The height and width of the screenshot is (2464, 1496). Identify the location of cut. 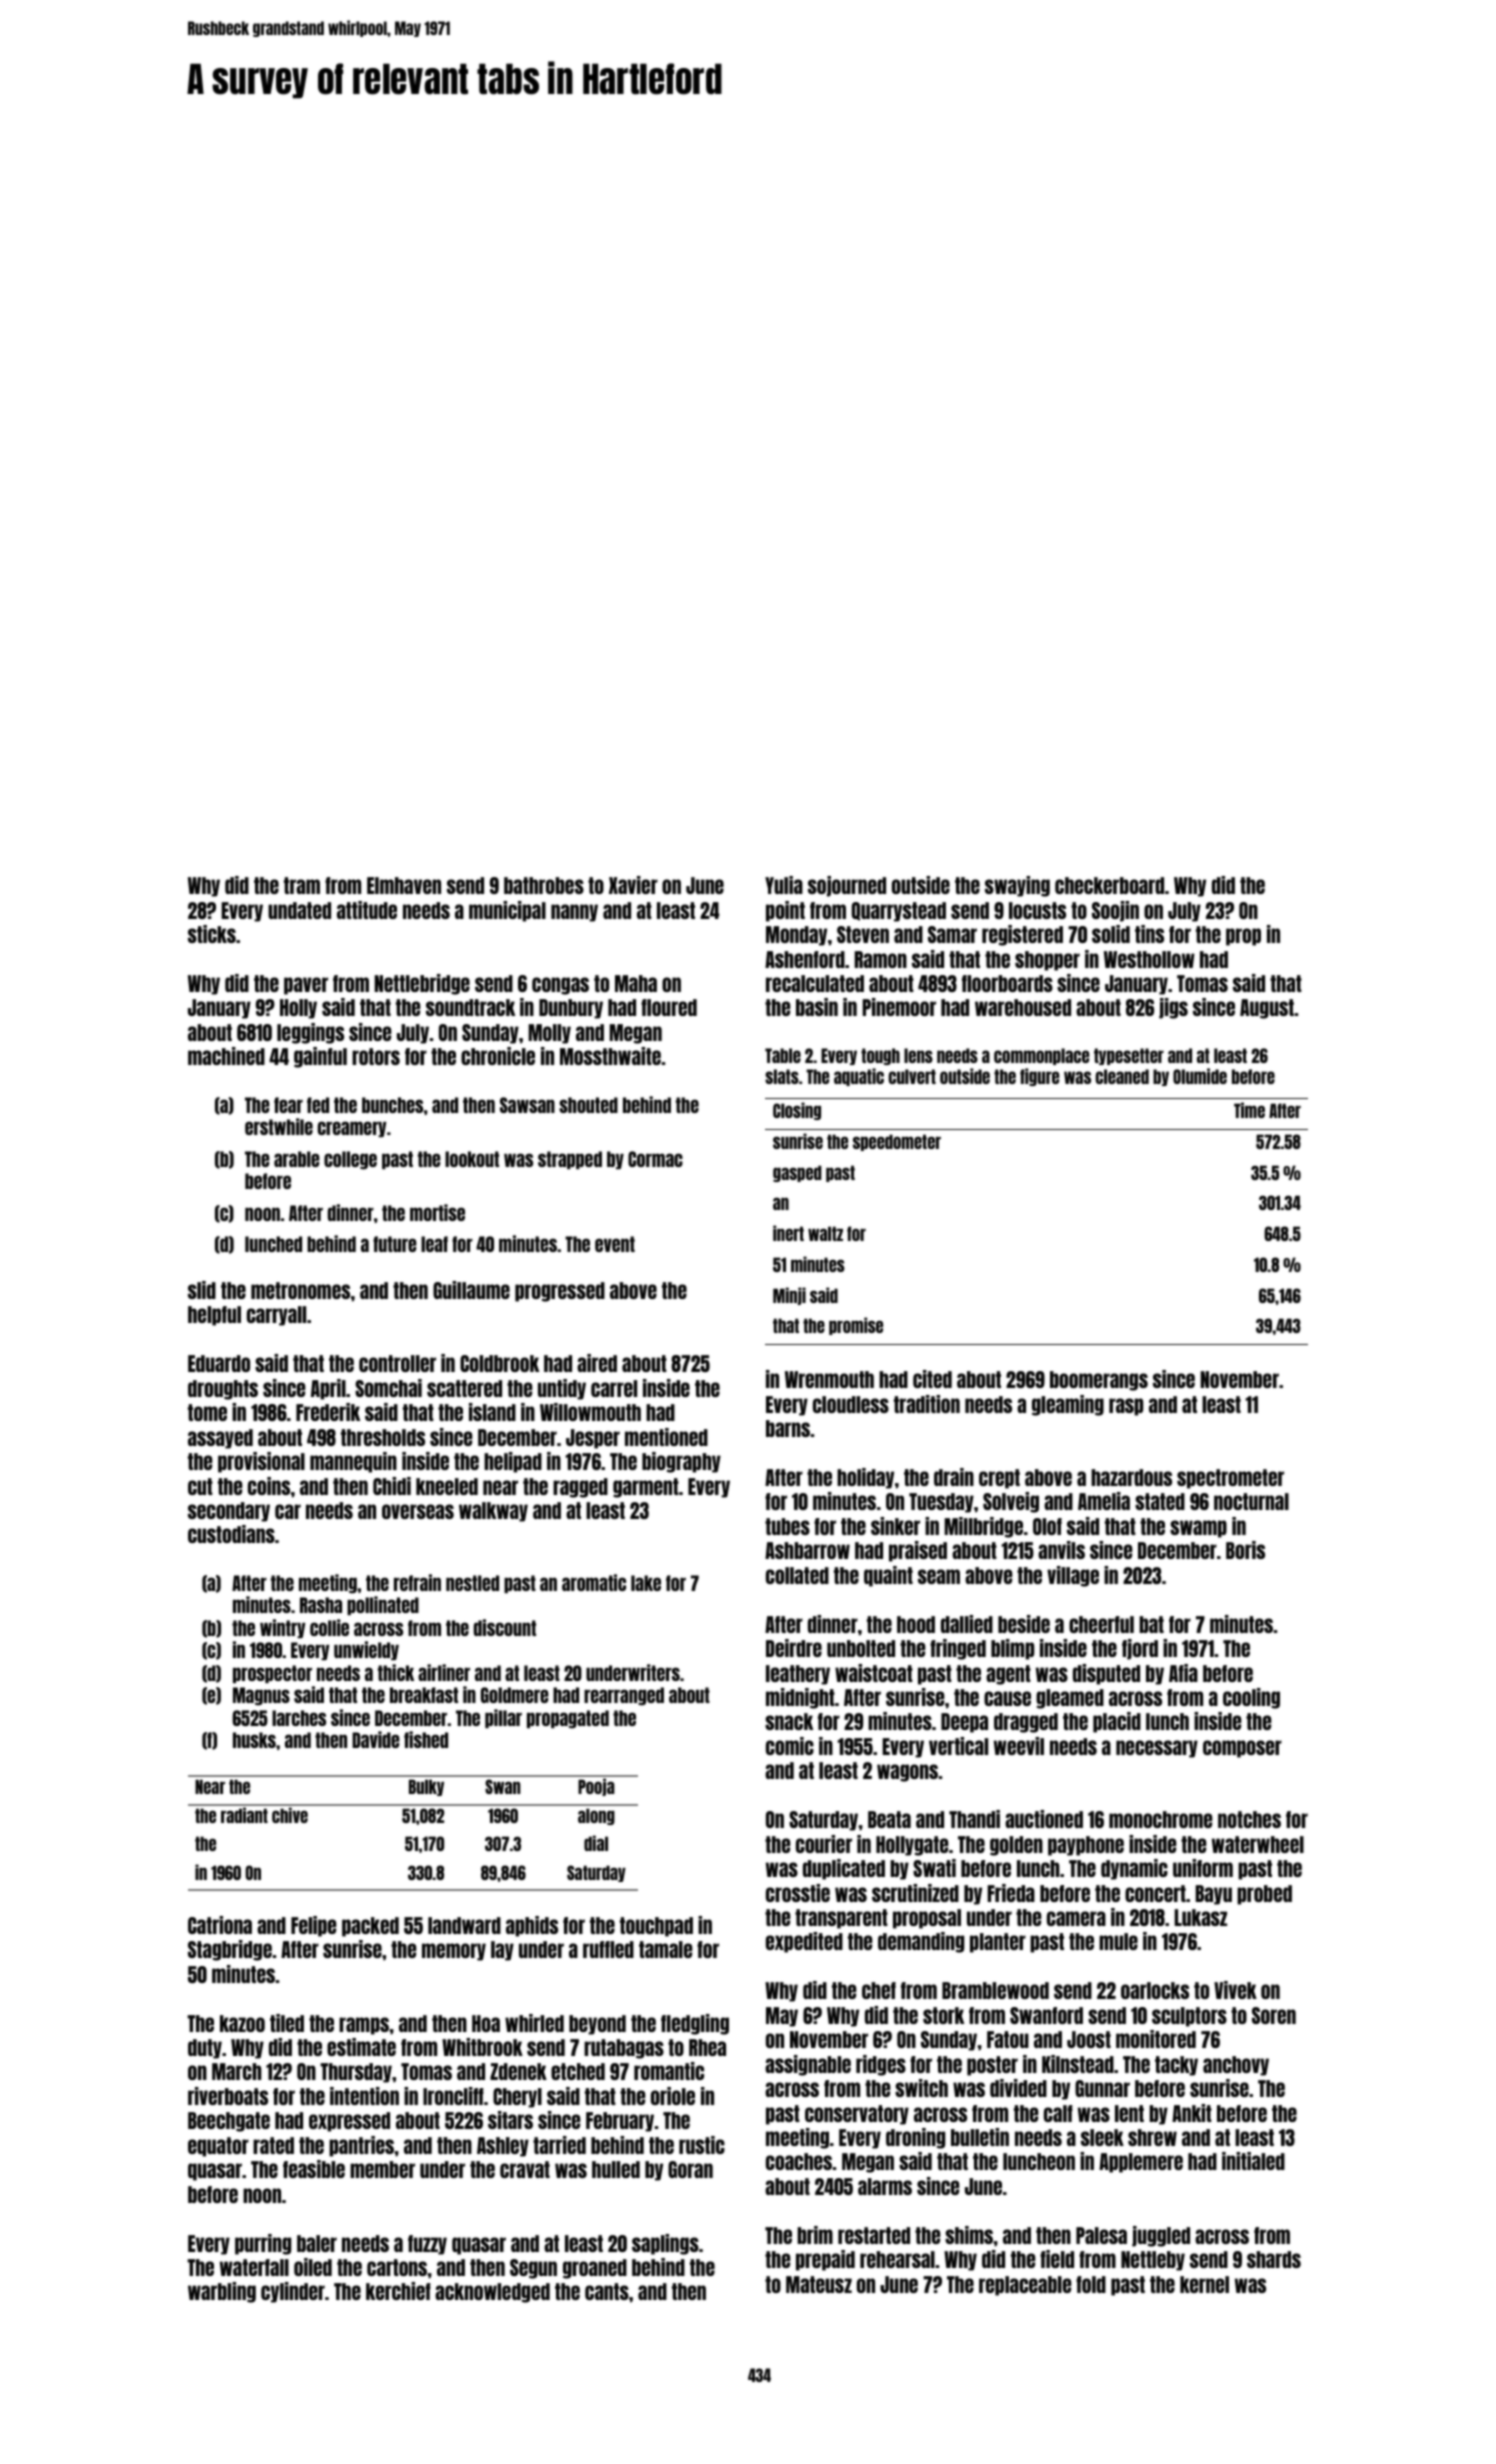
(200, 1486).
